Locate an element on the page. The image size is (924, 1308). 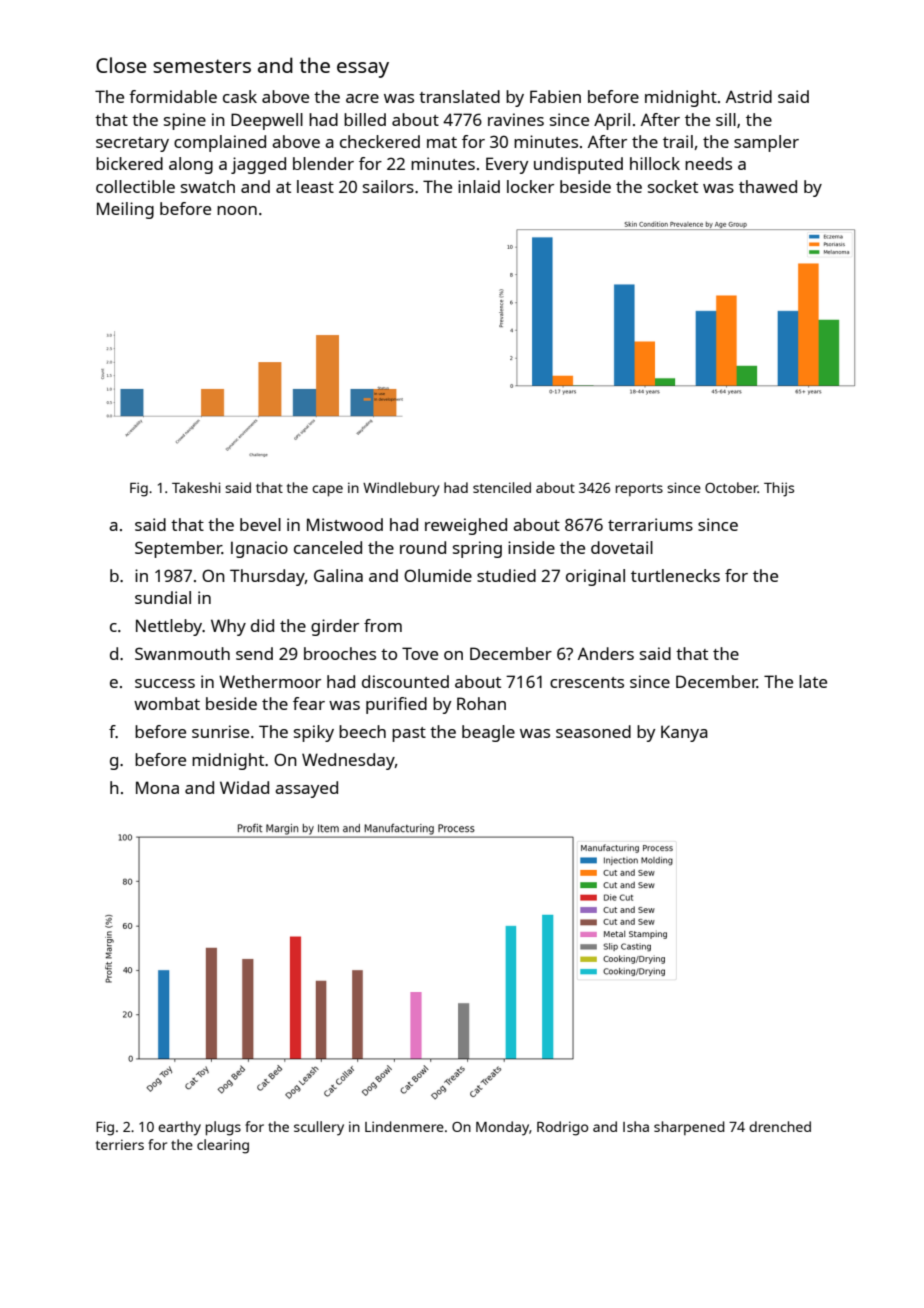
terriers is located at coordinates (120, 1144).
